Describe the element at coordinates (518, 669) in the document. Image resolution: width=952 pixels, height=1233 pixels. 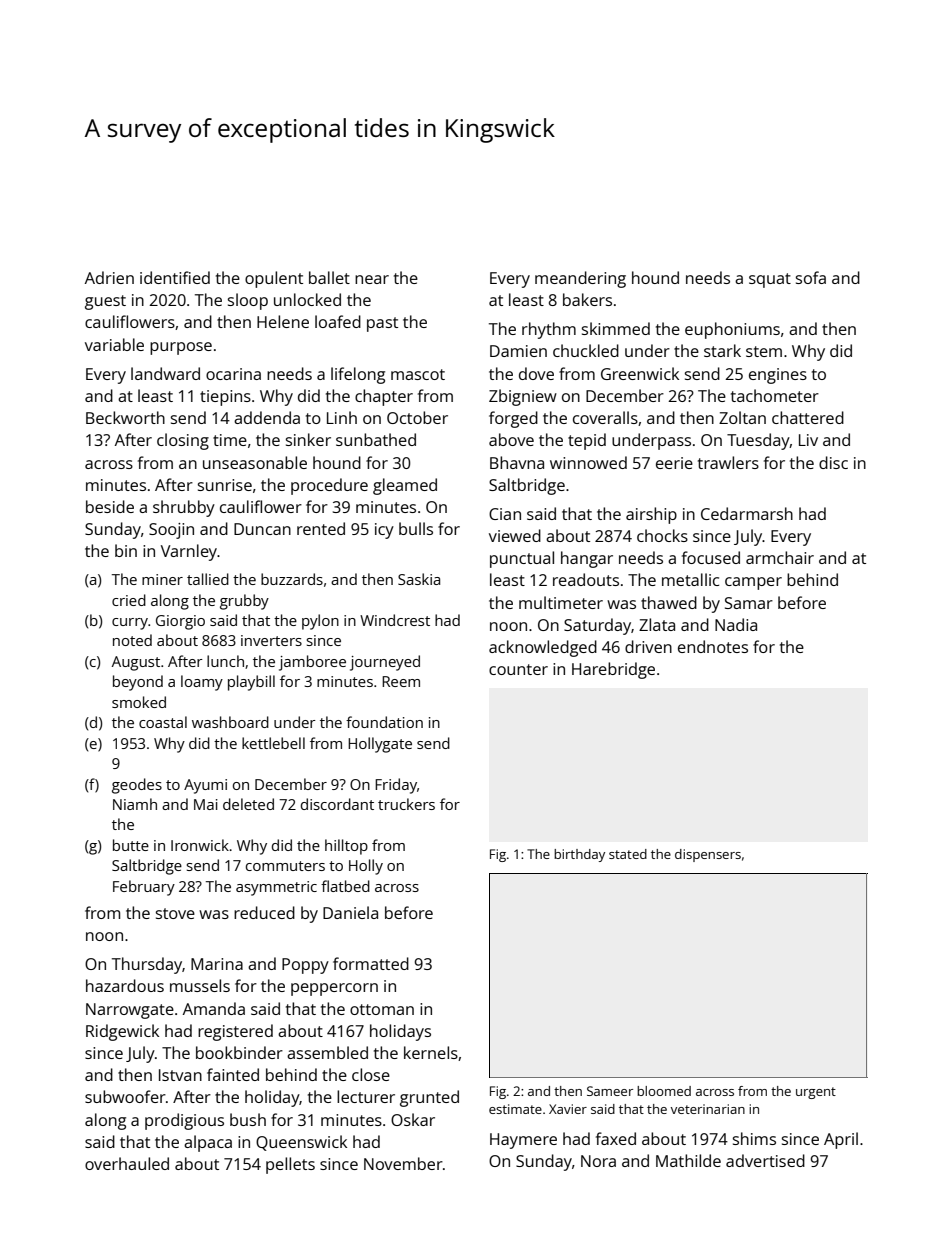
I see `counter` at that location.
